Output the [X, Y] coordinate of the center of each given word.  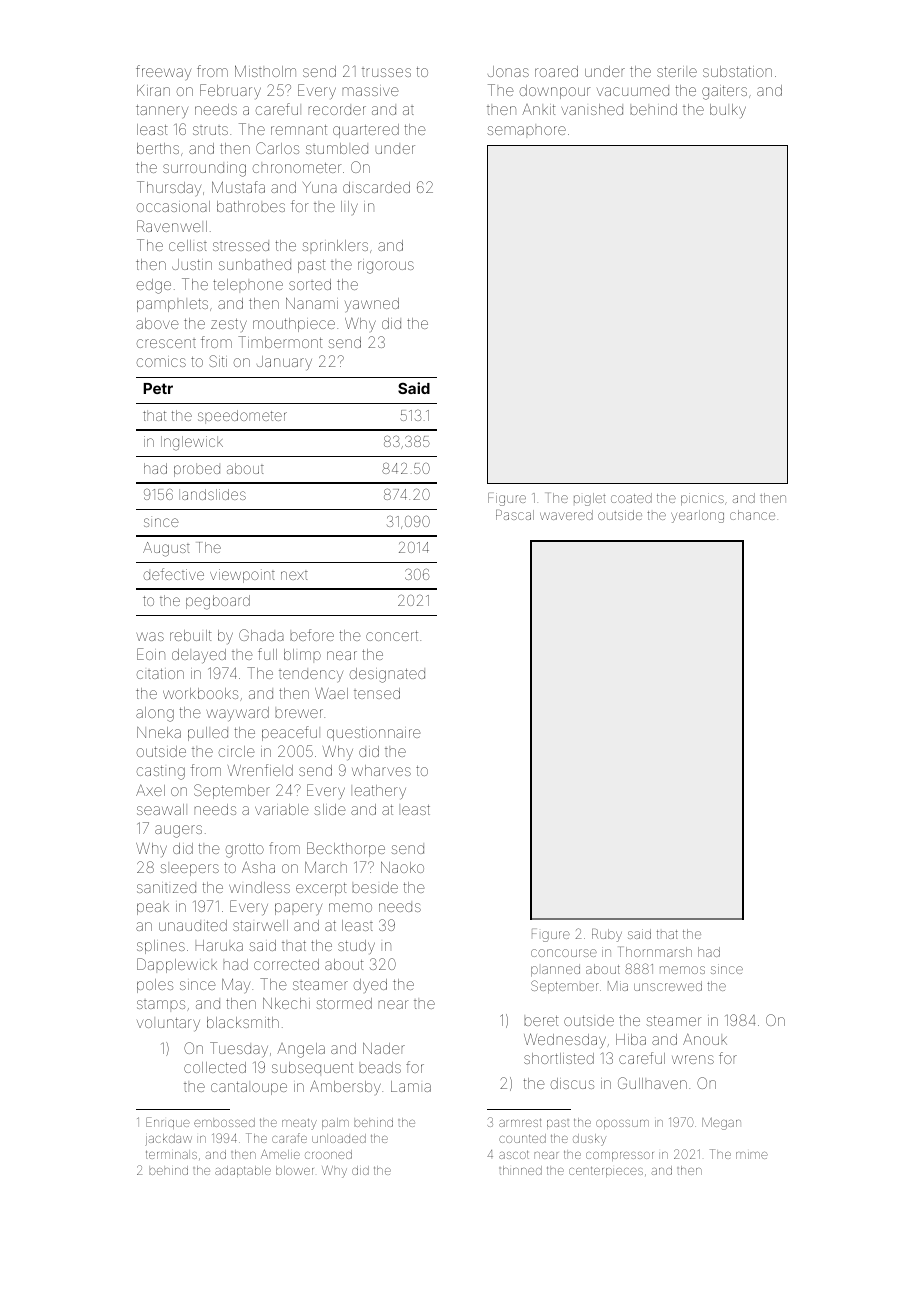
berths [158, 148]
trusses [386, 72]
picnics [702, 499]
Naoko [402, 867]
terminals [171, 1154]
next [294, 575]
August [166, 549]
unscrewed [668, 986]
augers [178, 831]
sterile [677, 72]
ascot [514, 1155]
